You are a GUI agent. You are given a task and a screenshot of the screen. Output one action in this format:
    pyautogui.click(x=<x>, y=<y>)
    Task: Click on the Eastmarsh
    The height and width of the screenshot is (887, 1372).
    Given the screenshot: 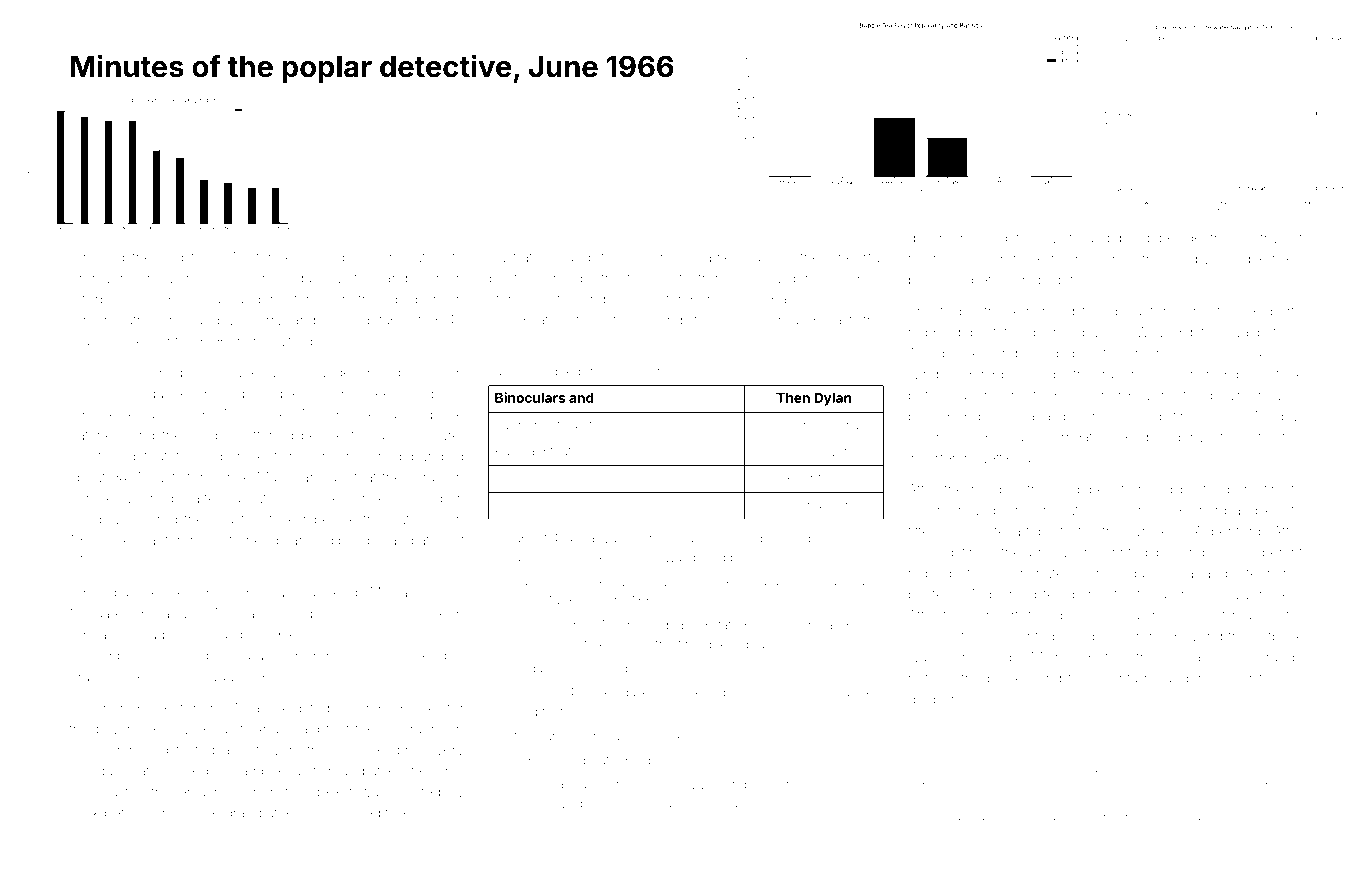 What is the action you would take?
    pyautogui.click(x=726, y=803)
